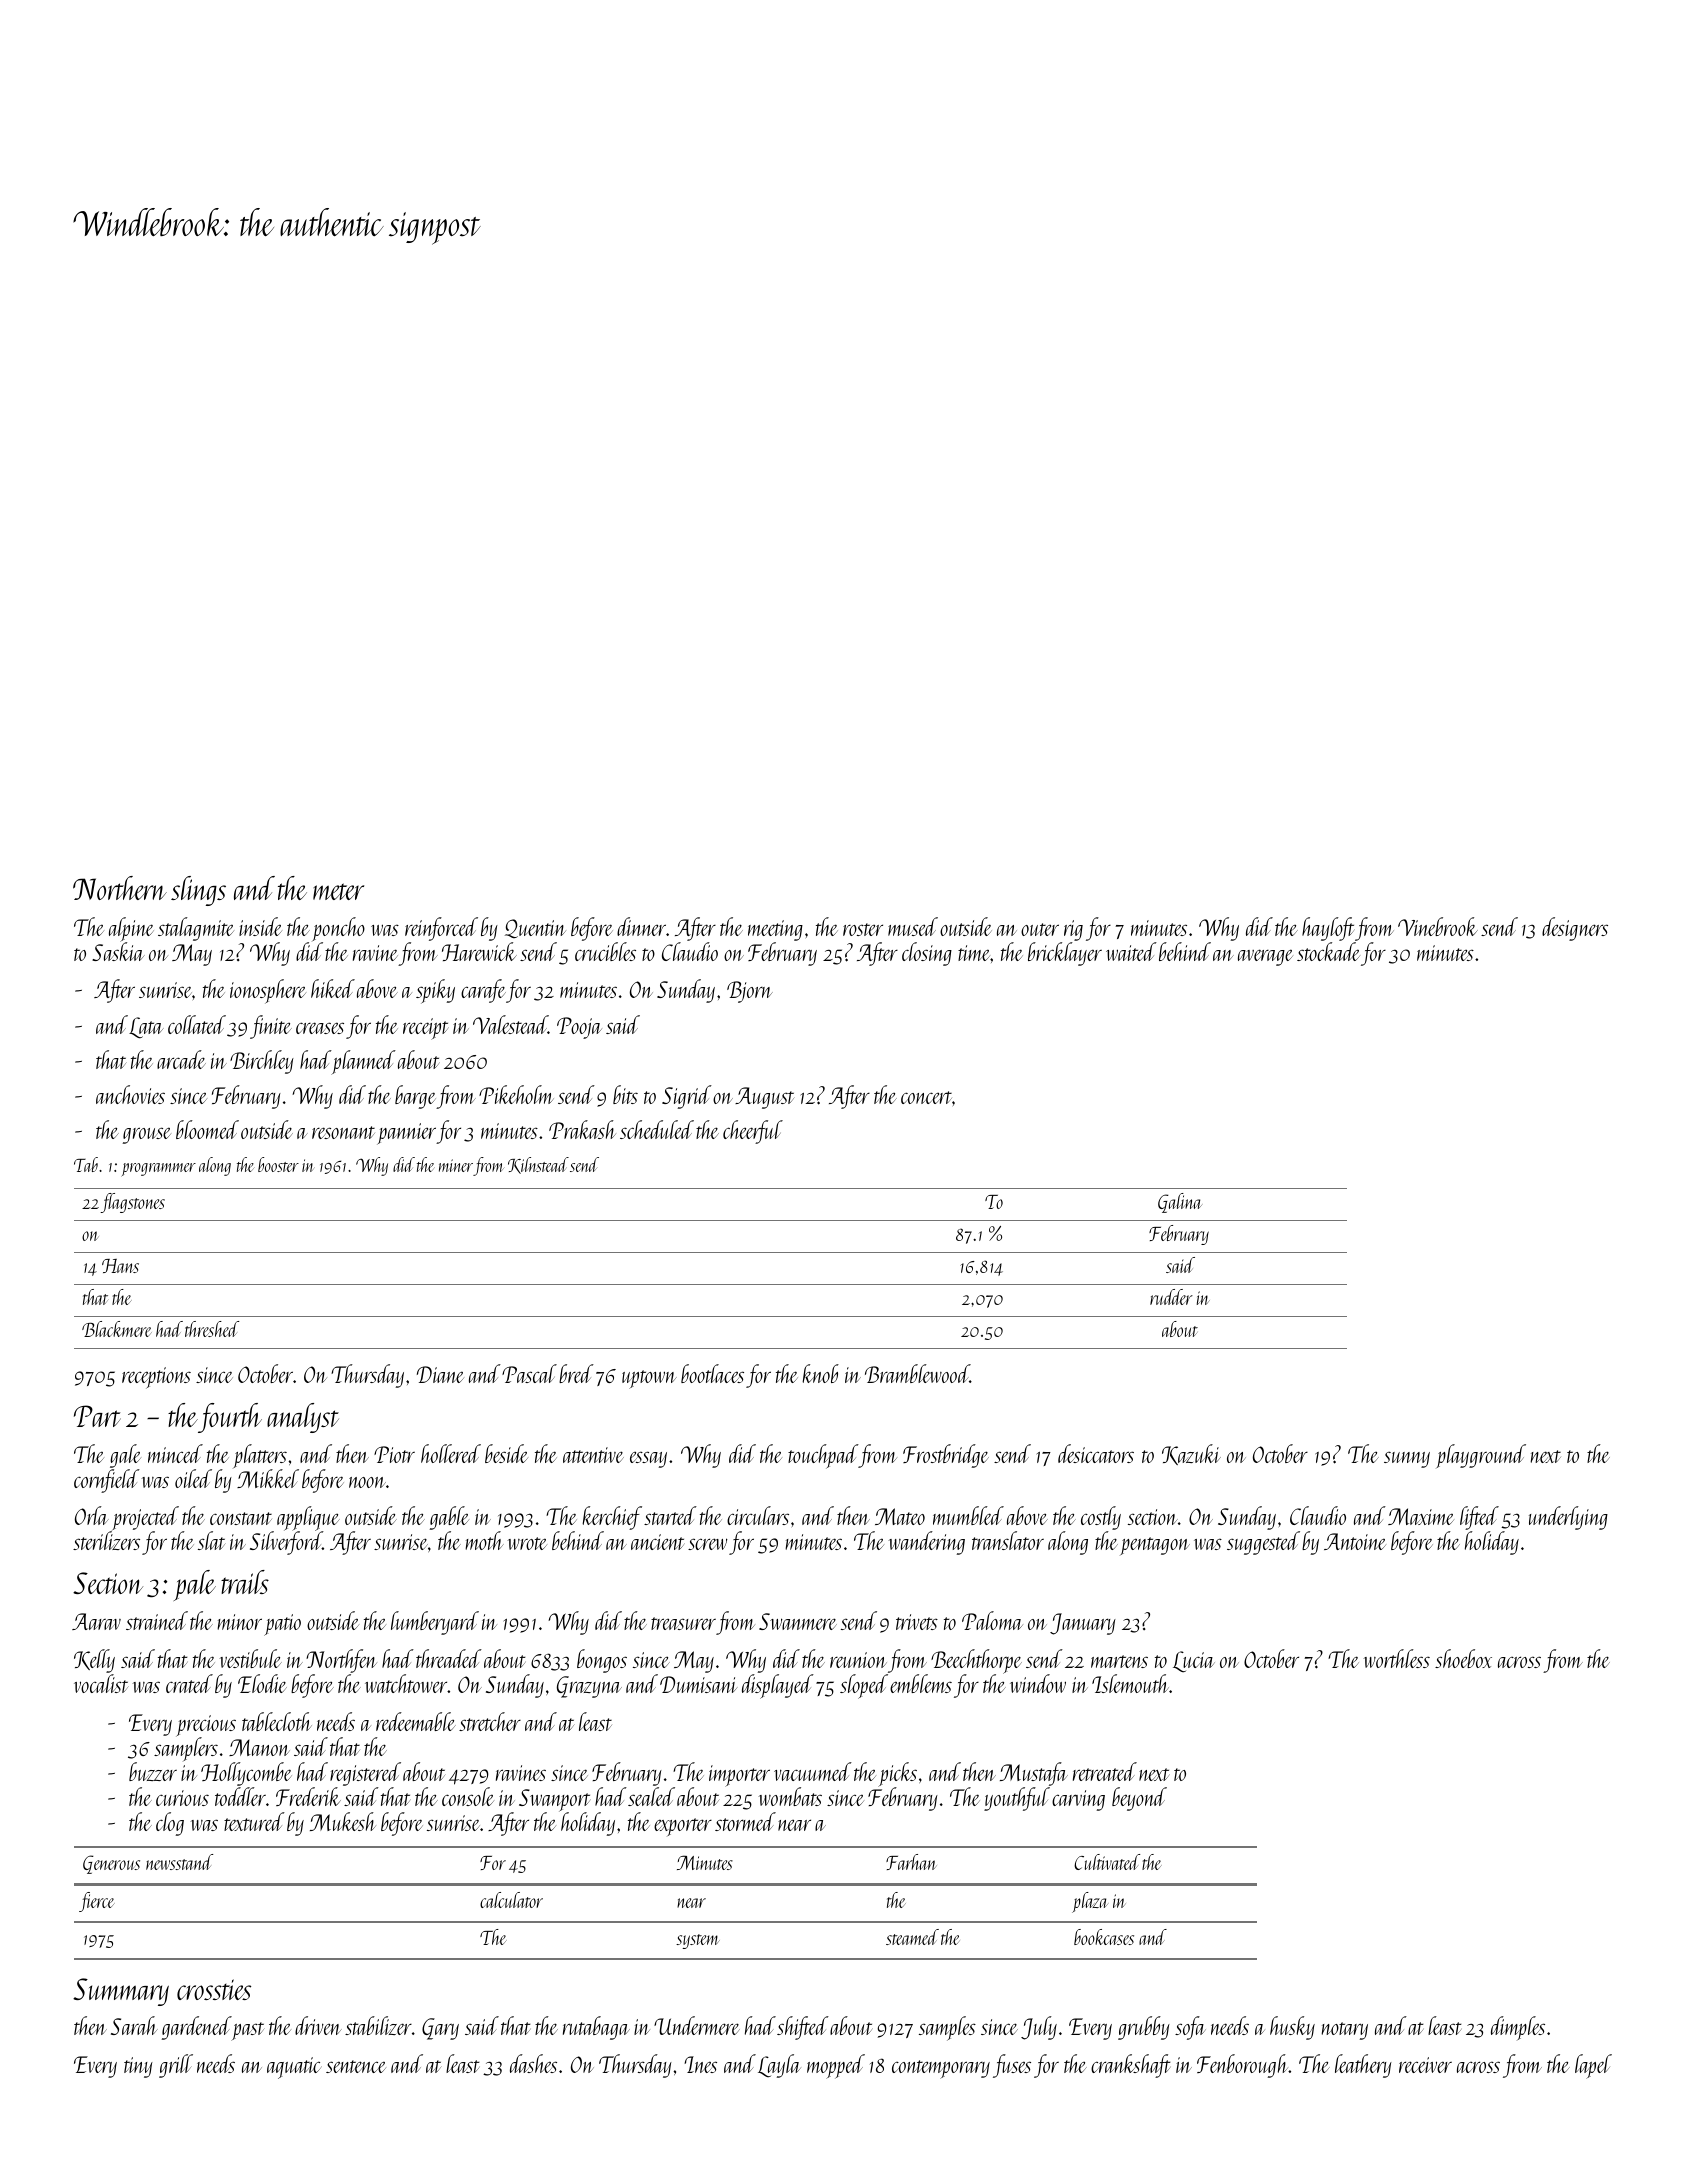 The height and width of the document is (2178, 1683). I want to click on Bramblewood, so click(917, 1373).
